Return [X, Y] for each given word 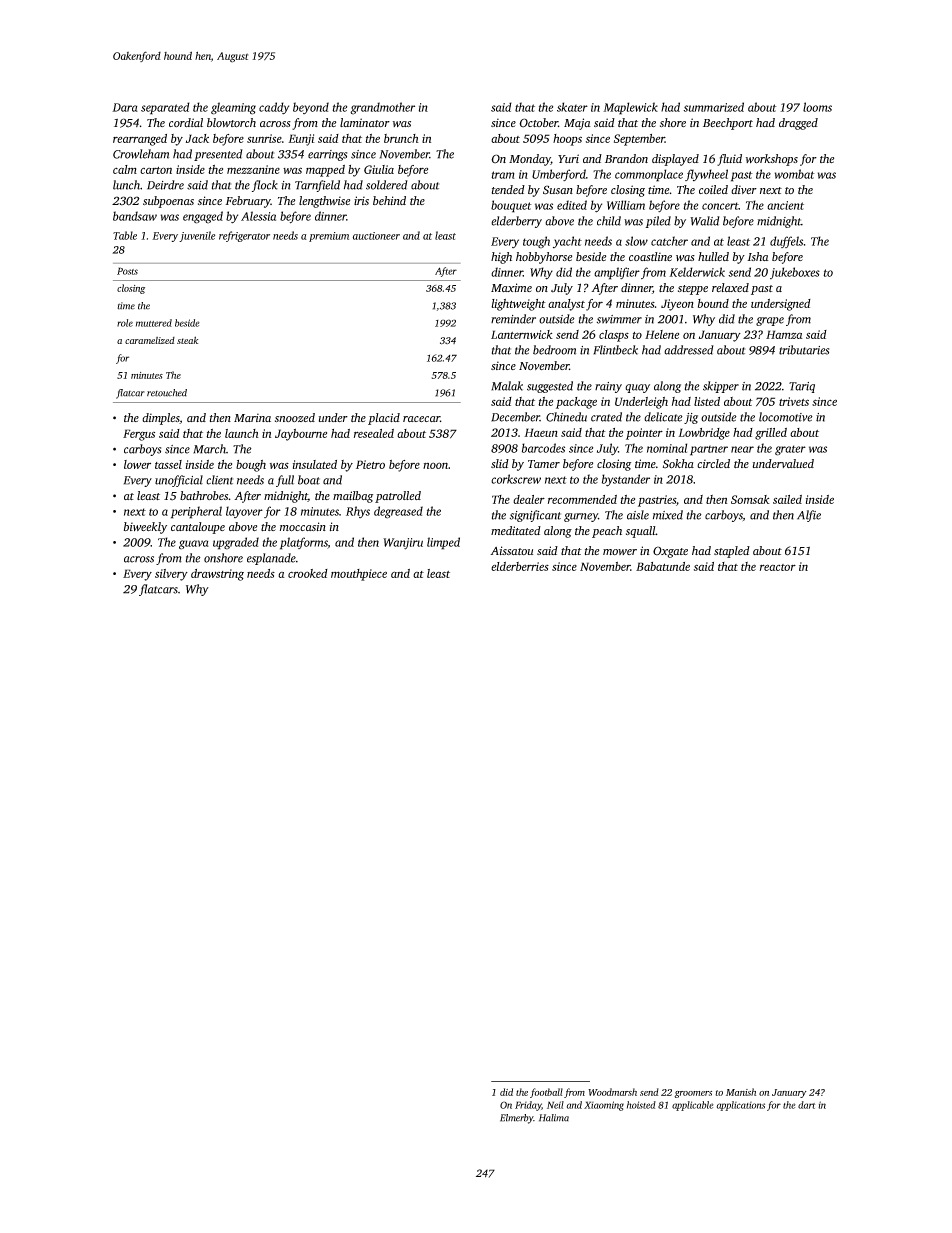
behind [389, 200]
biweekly [145, 528]
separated [165, 108]
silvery [171, 575]
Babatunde [663, 566]
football [546, 1093]
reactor [778, 567]
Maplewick [630, 108]
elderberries [520, 566]
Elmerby [517, 1119]
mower [620, 552]
